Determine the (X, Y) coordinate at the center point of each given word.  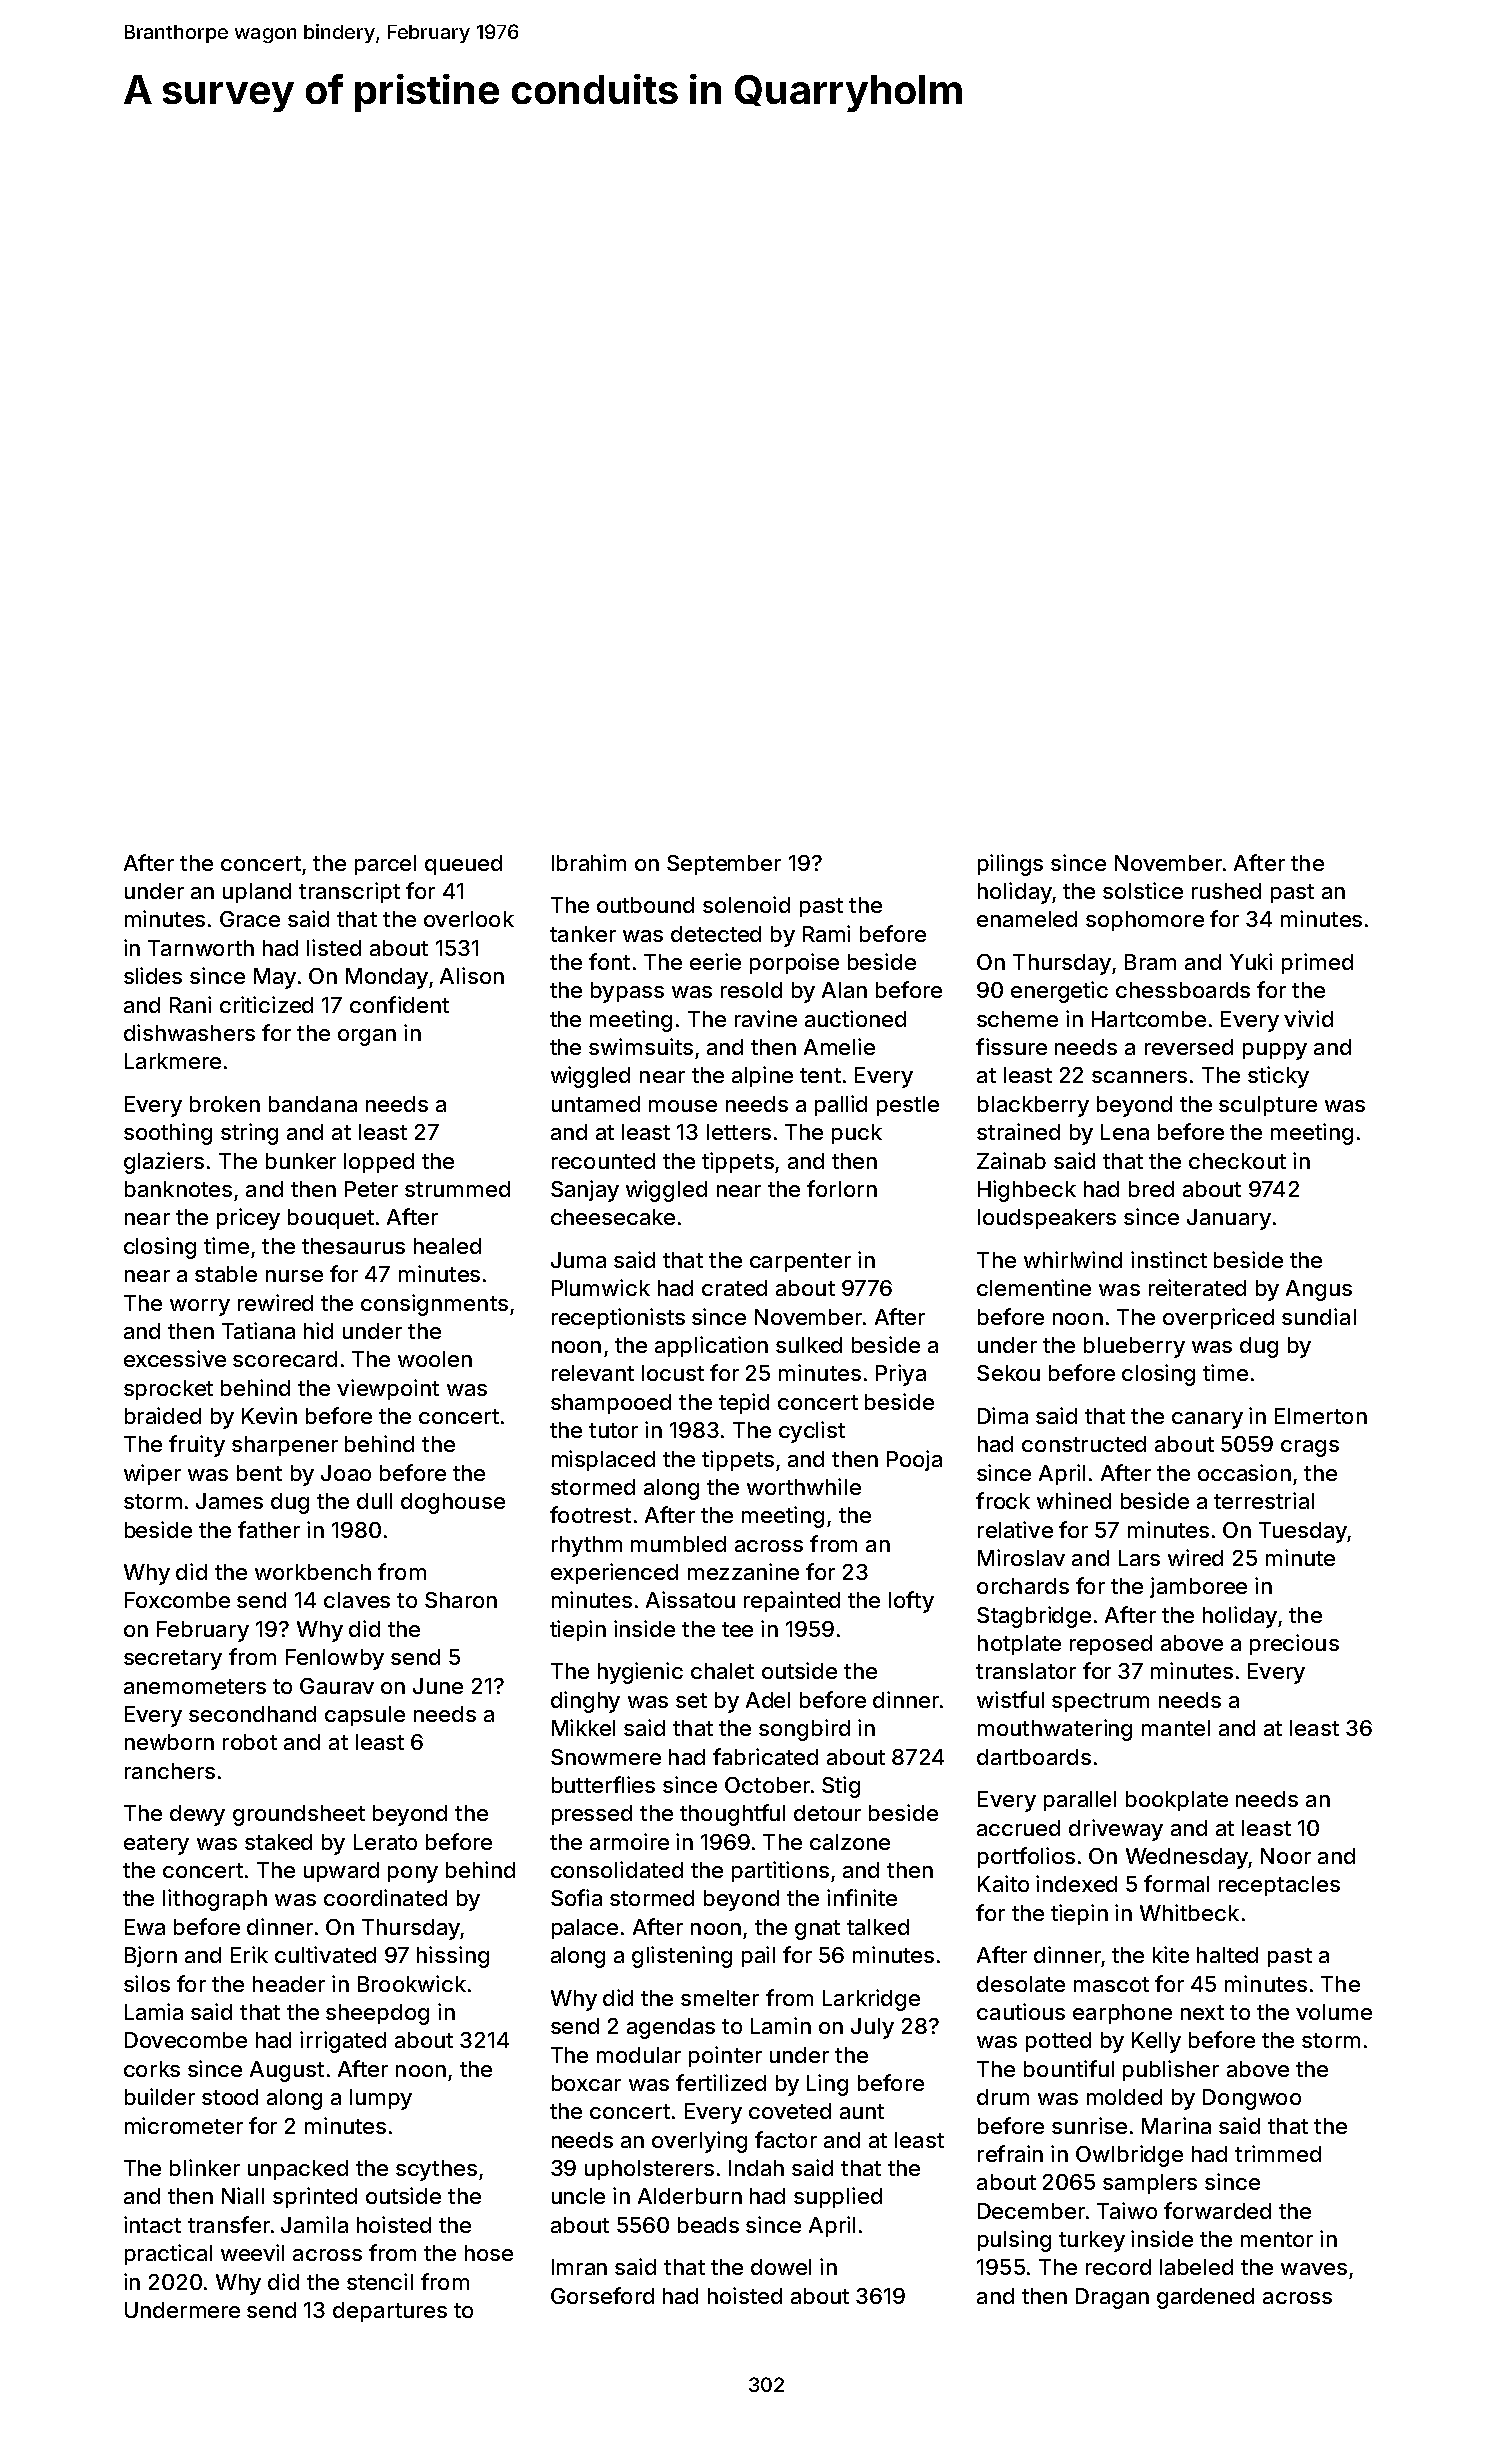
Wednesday (1187, 1858)
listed (334, 947)
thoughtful (732, 1815)
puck (857, 1134)
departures (390, 2312)
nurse (294, 1276)
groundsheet (299, 1815)
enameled (1027, 919)
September (724, 865)
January (1229, 1219)
